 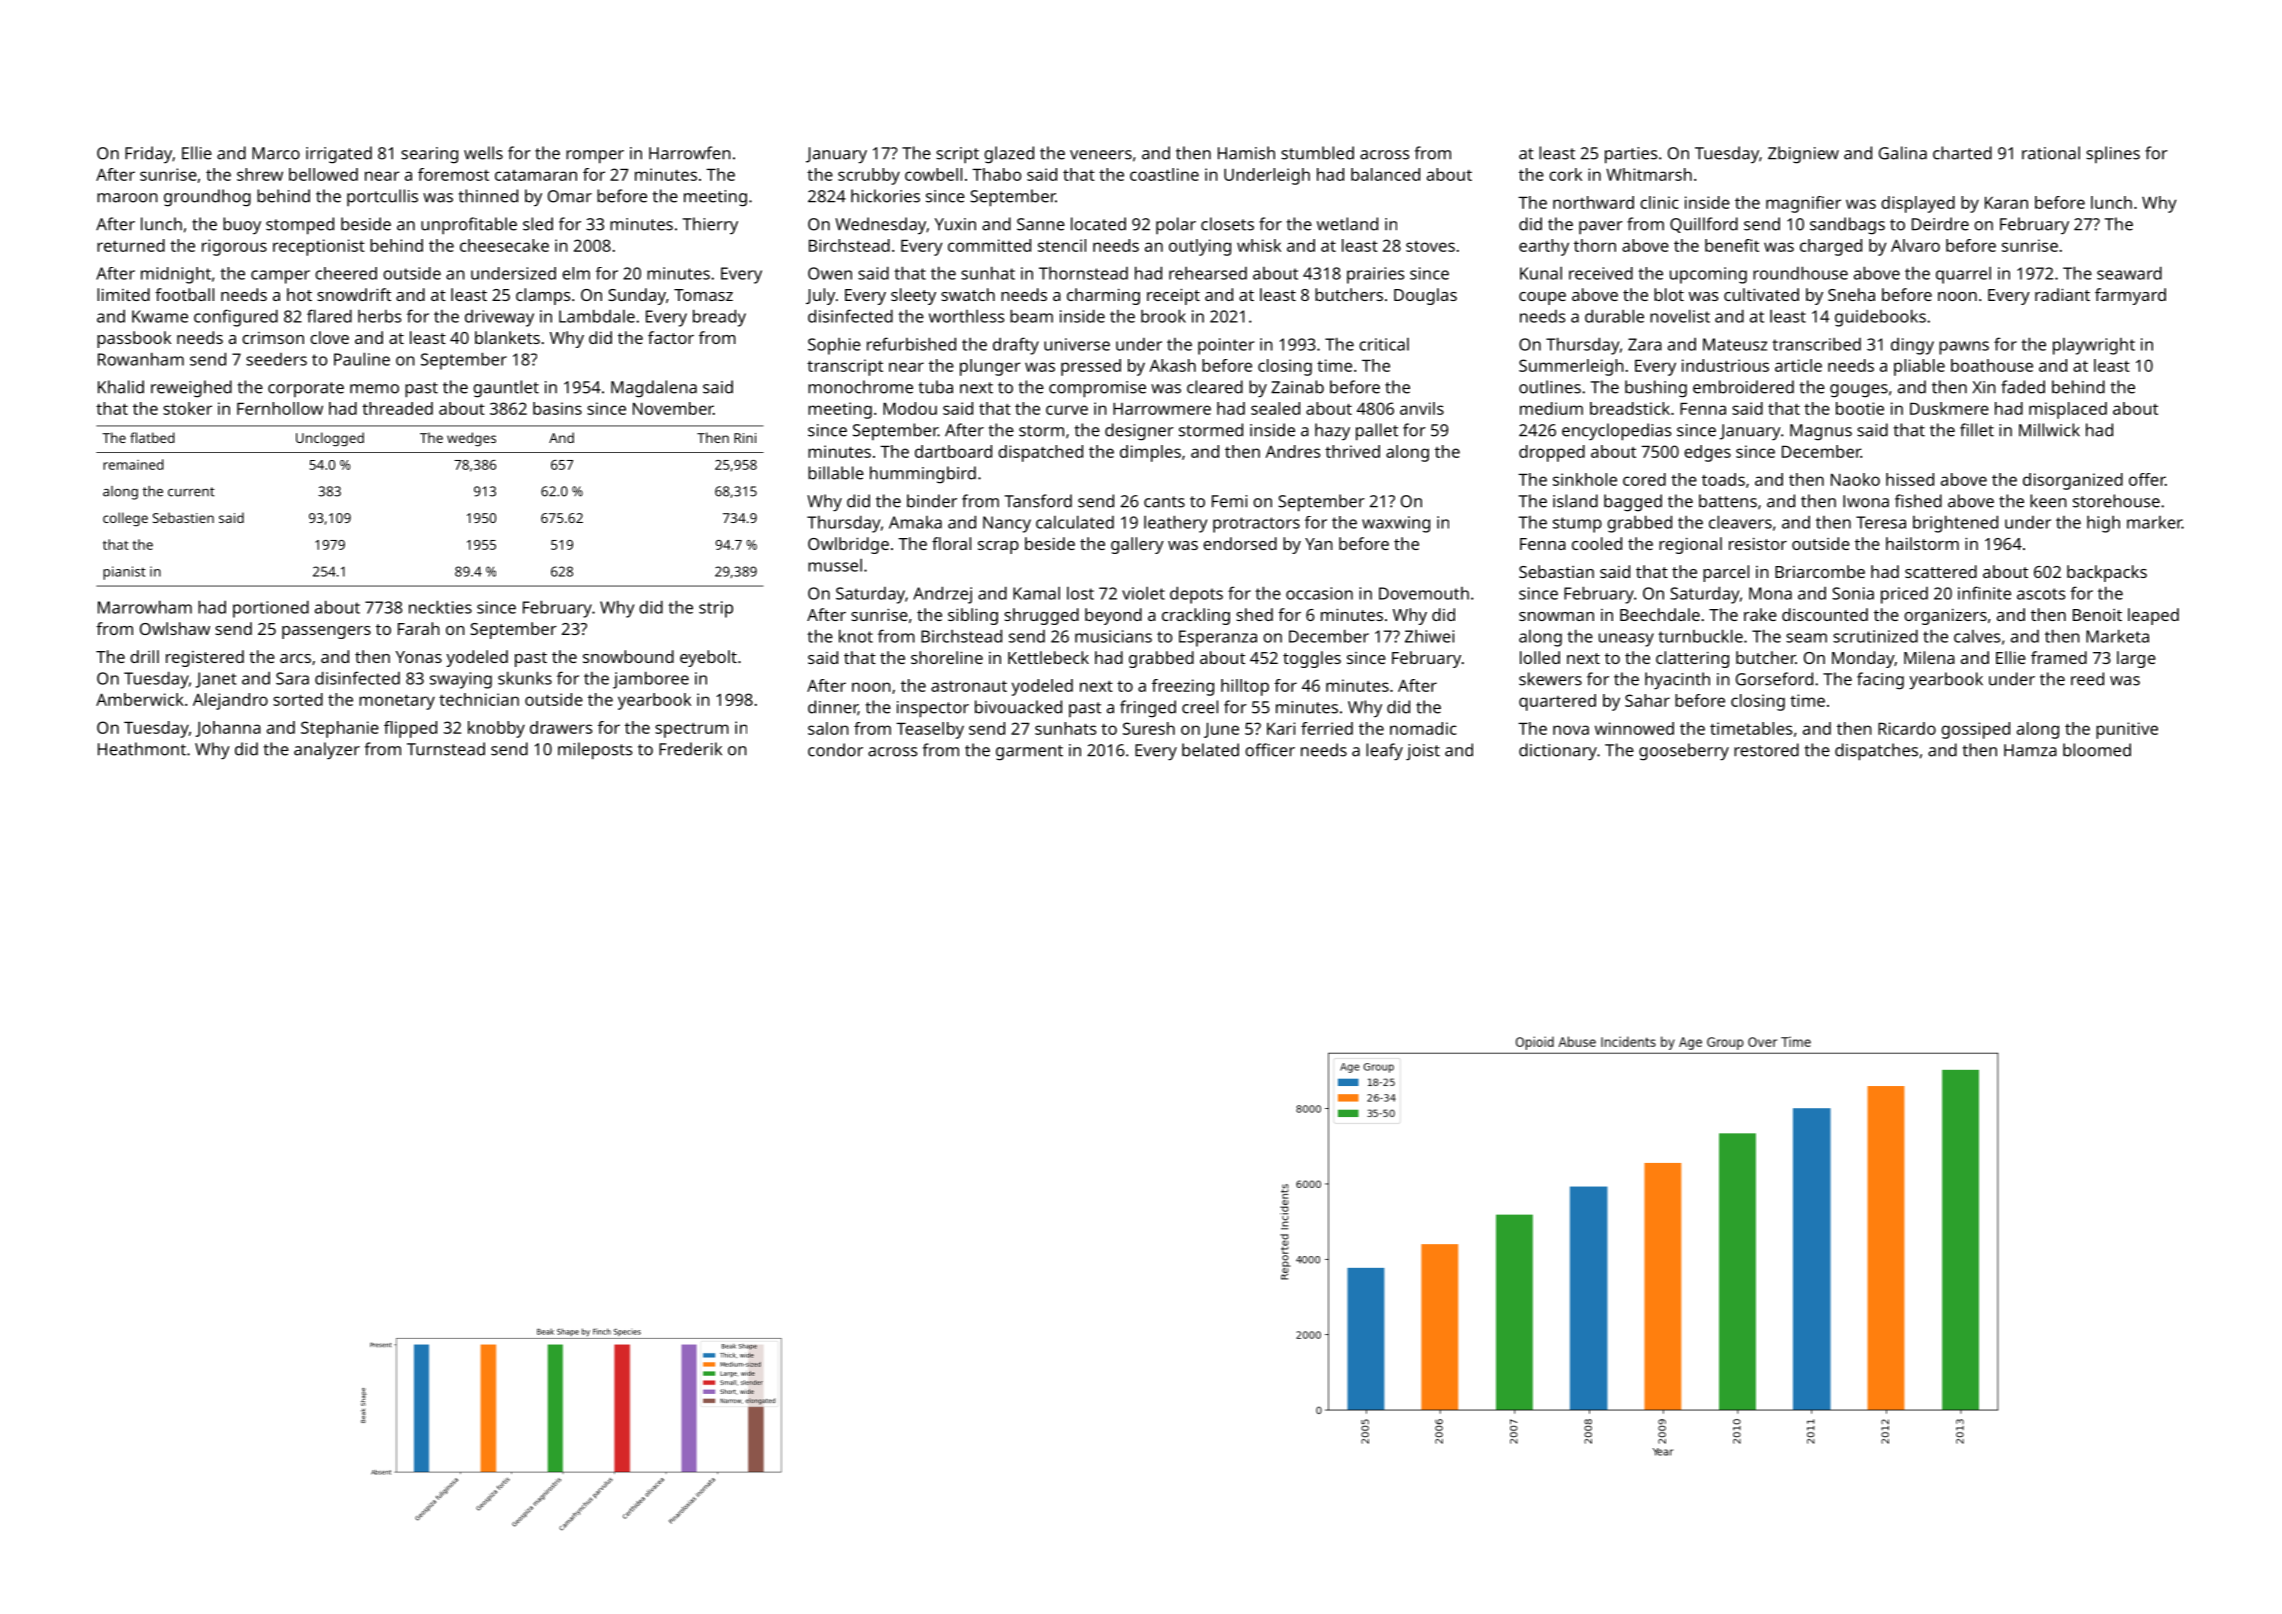 I want to click on analyzer, so click(x=327, y=750).
